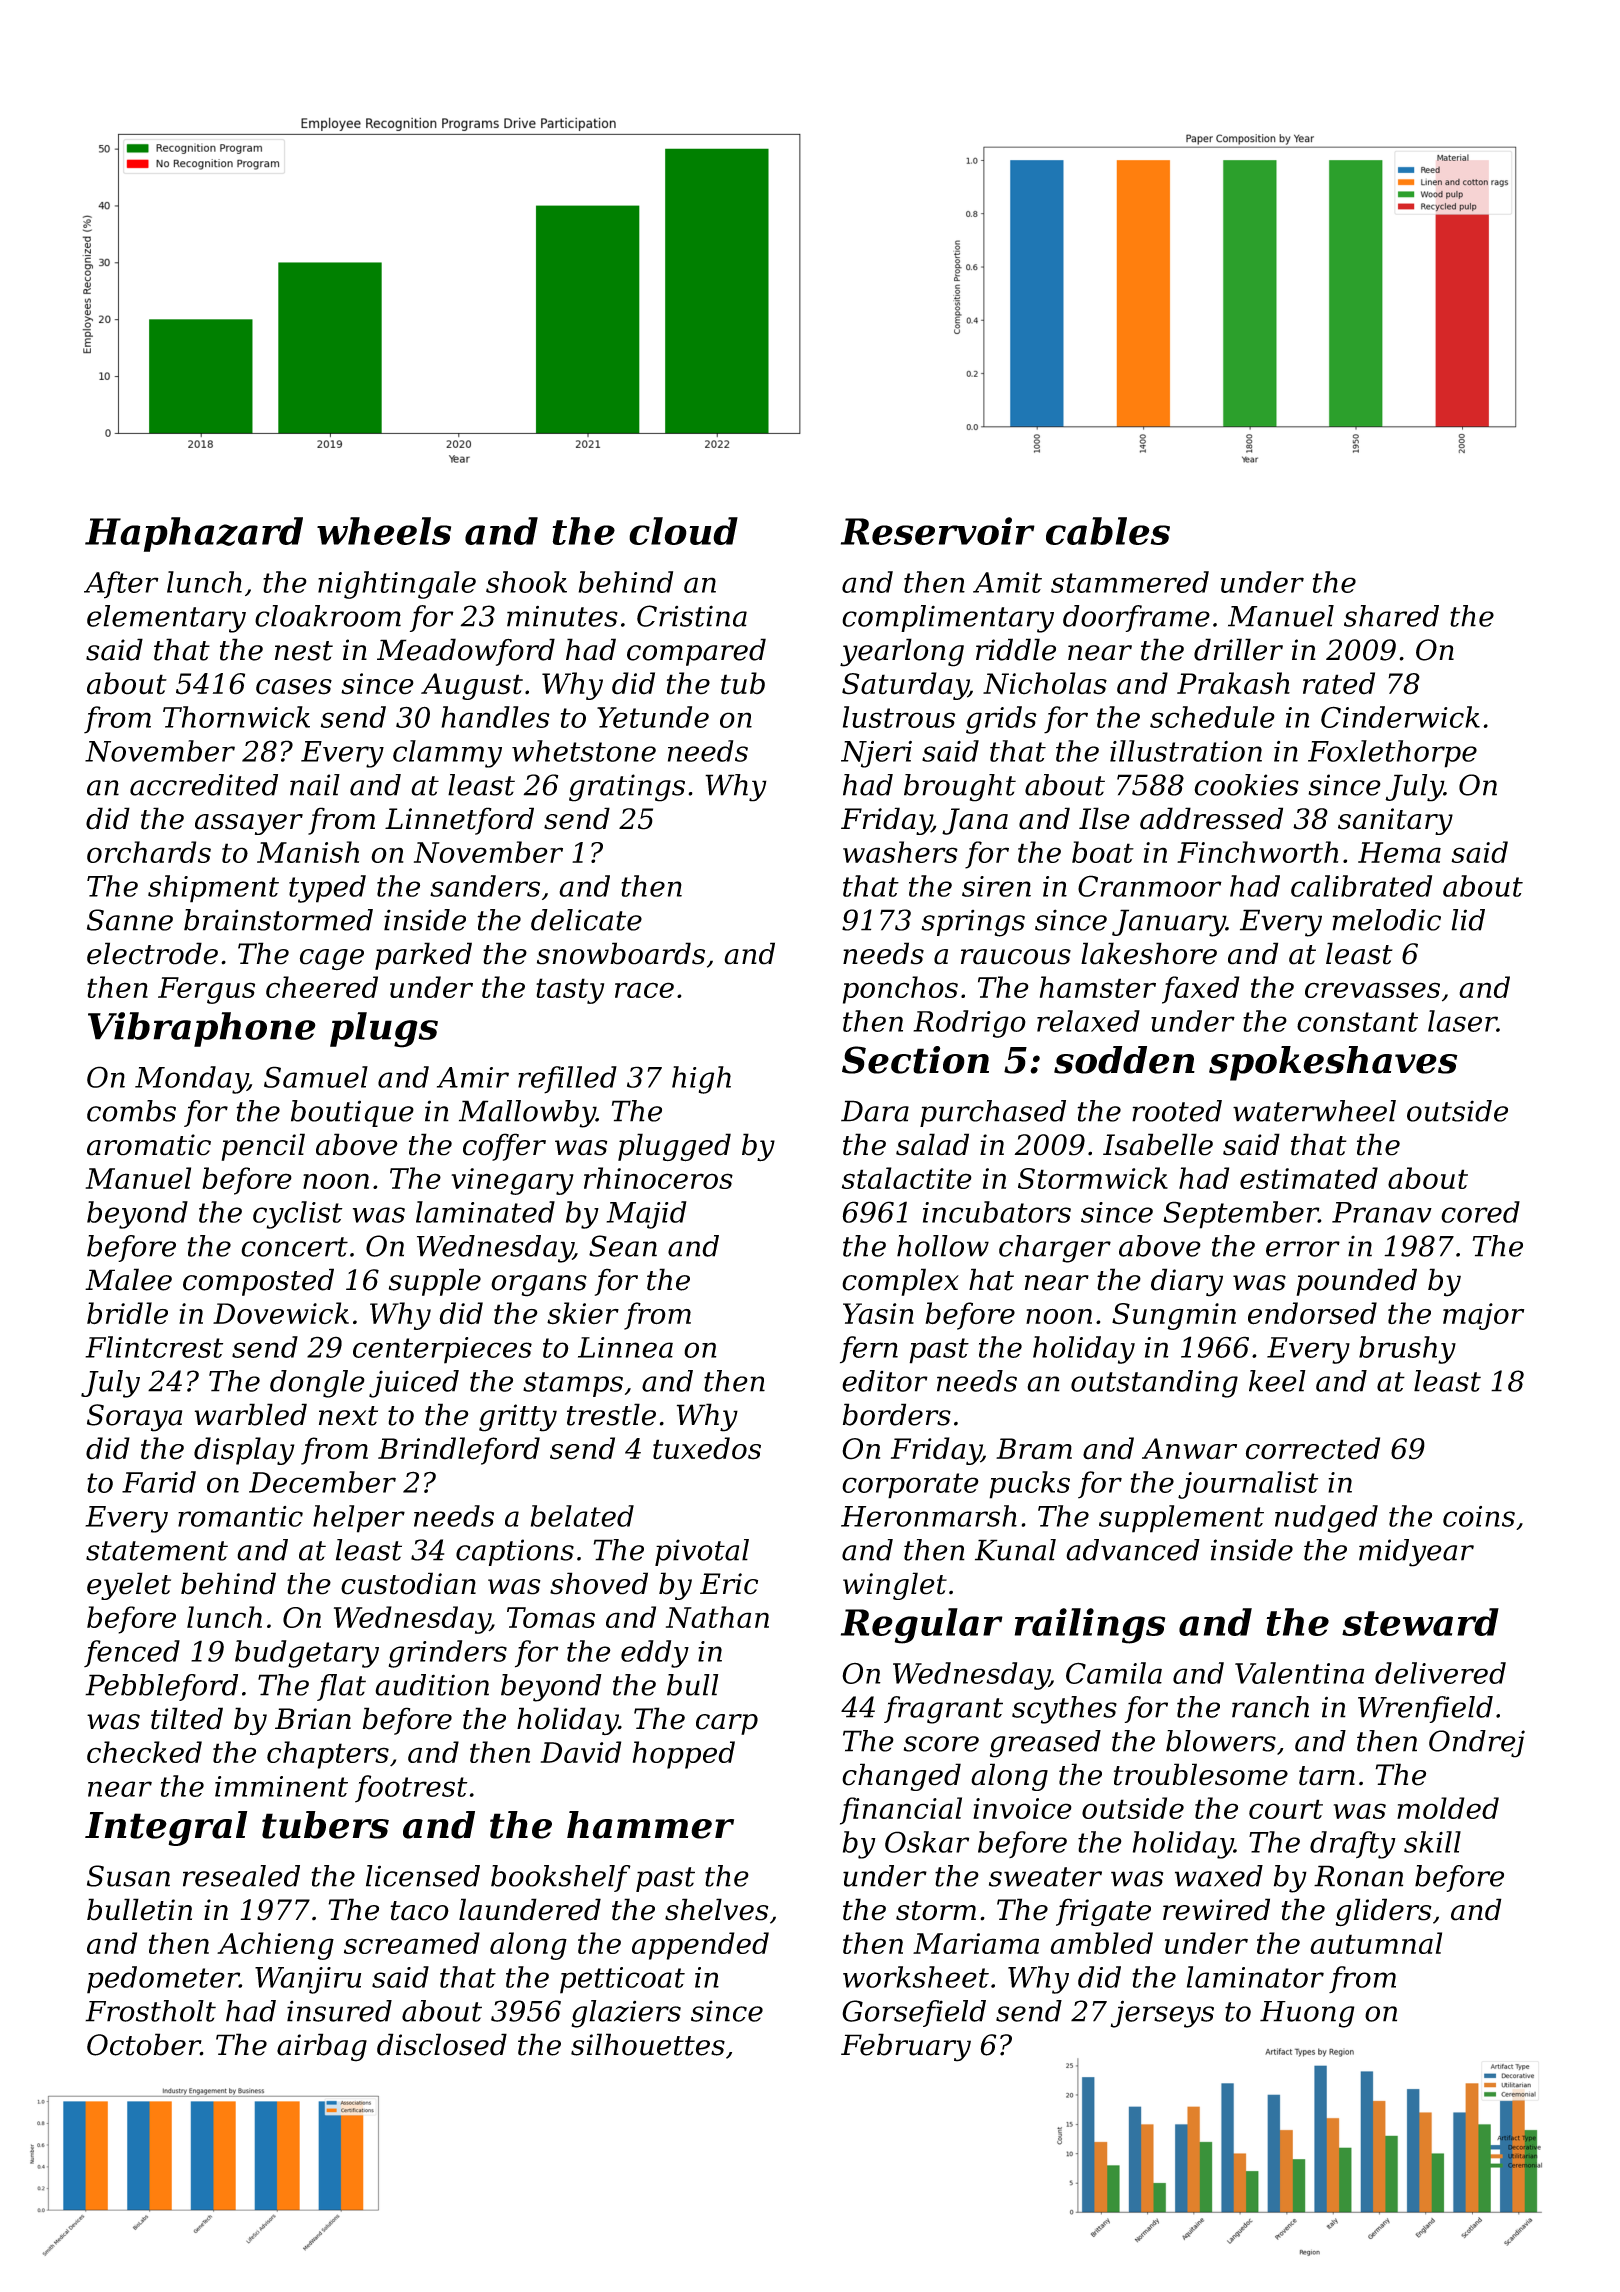 The height and width of the screenshot is (2292, 1620). I want to click on Gorsefield, so click(914, 2013).
